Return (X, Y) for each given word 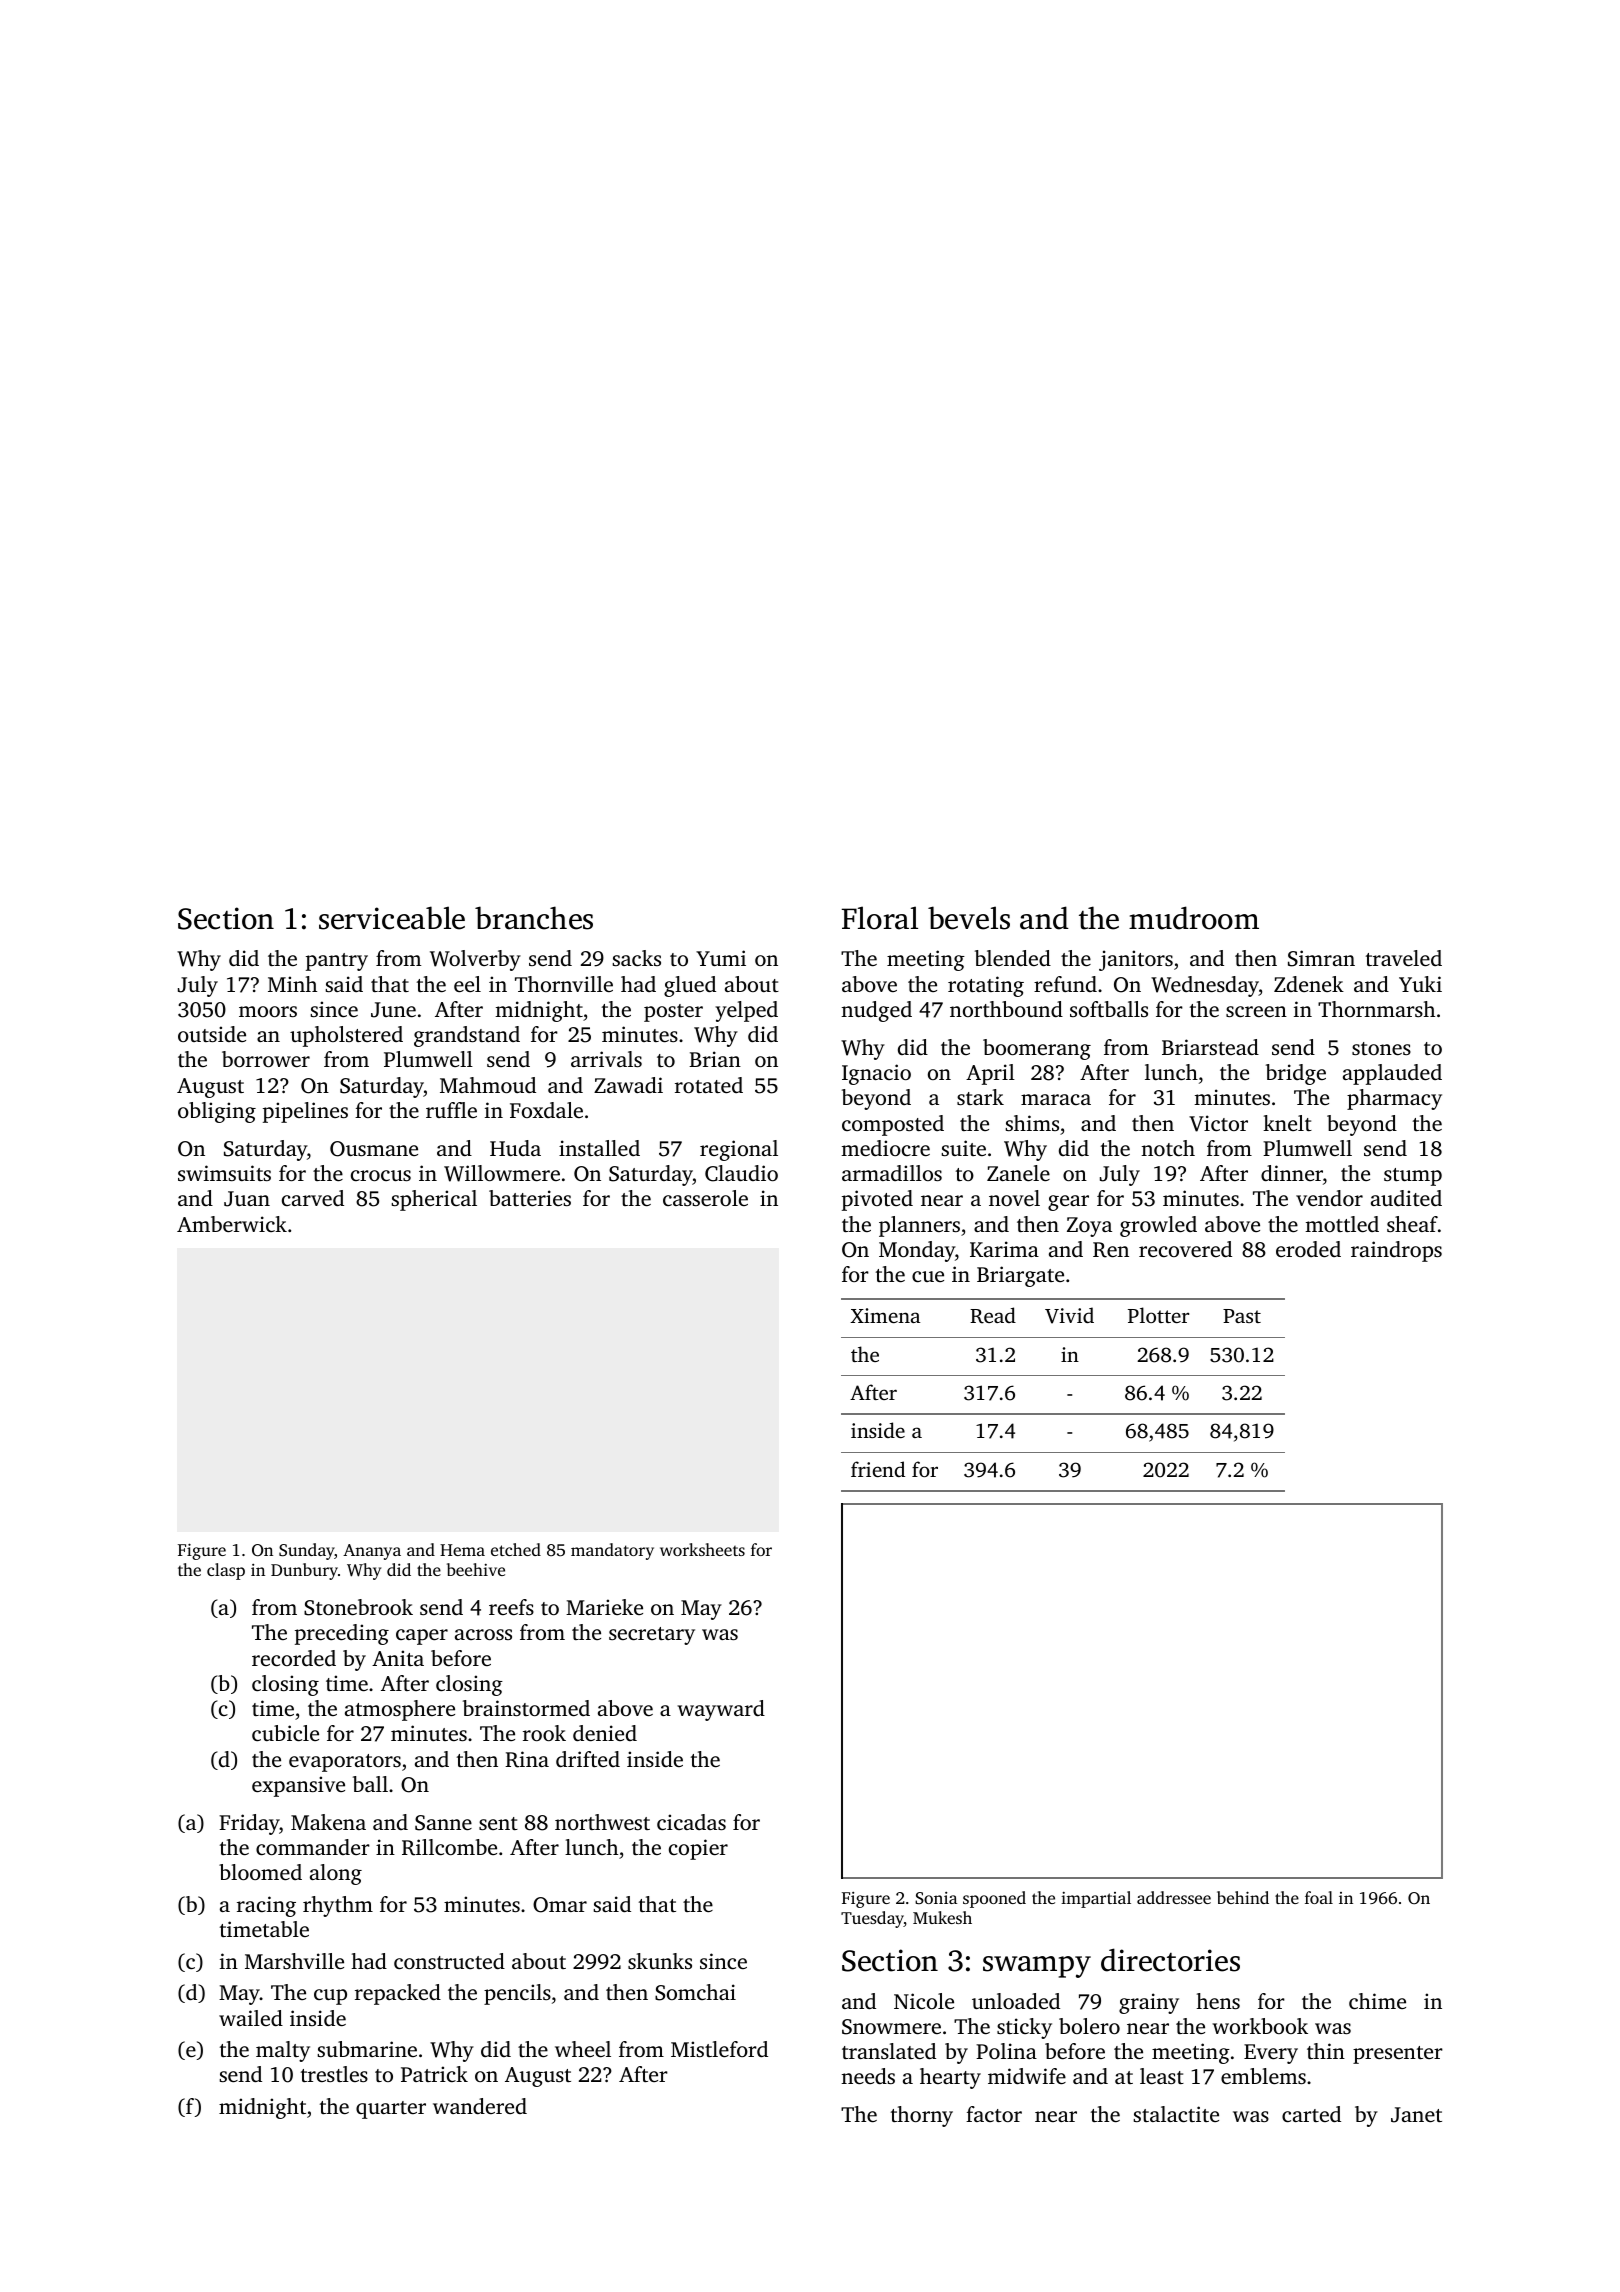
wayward (721, 1710)
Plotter (1158, 1315)
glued (690, 986)
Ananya (372, 1552)
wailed (251, 2018)
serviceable (392, 918)
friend (878, 1469)
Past (1242, 1316)
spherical (434, 1200)
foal (1319, 1897)
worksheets (702, 1549)
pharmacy (1394, 1099)
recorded (294, 1658)
